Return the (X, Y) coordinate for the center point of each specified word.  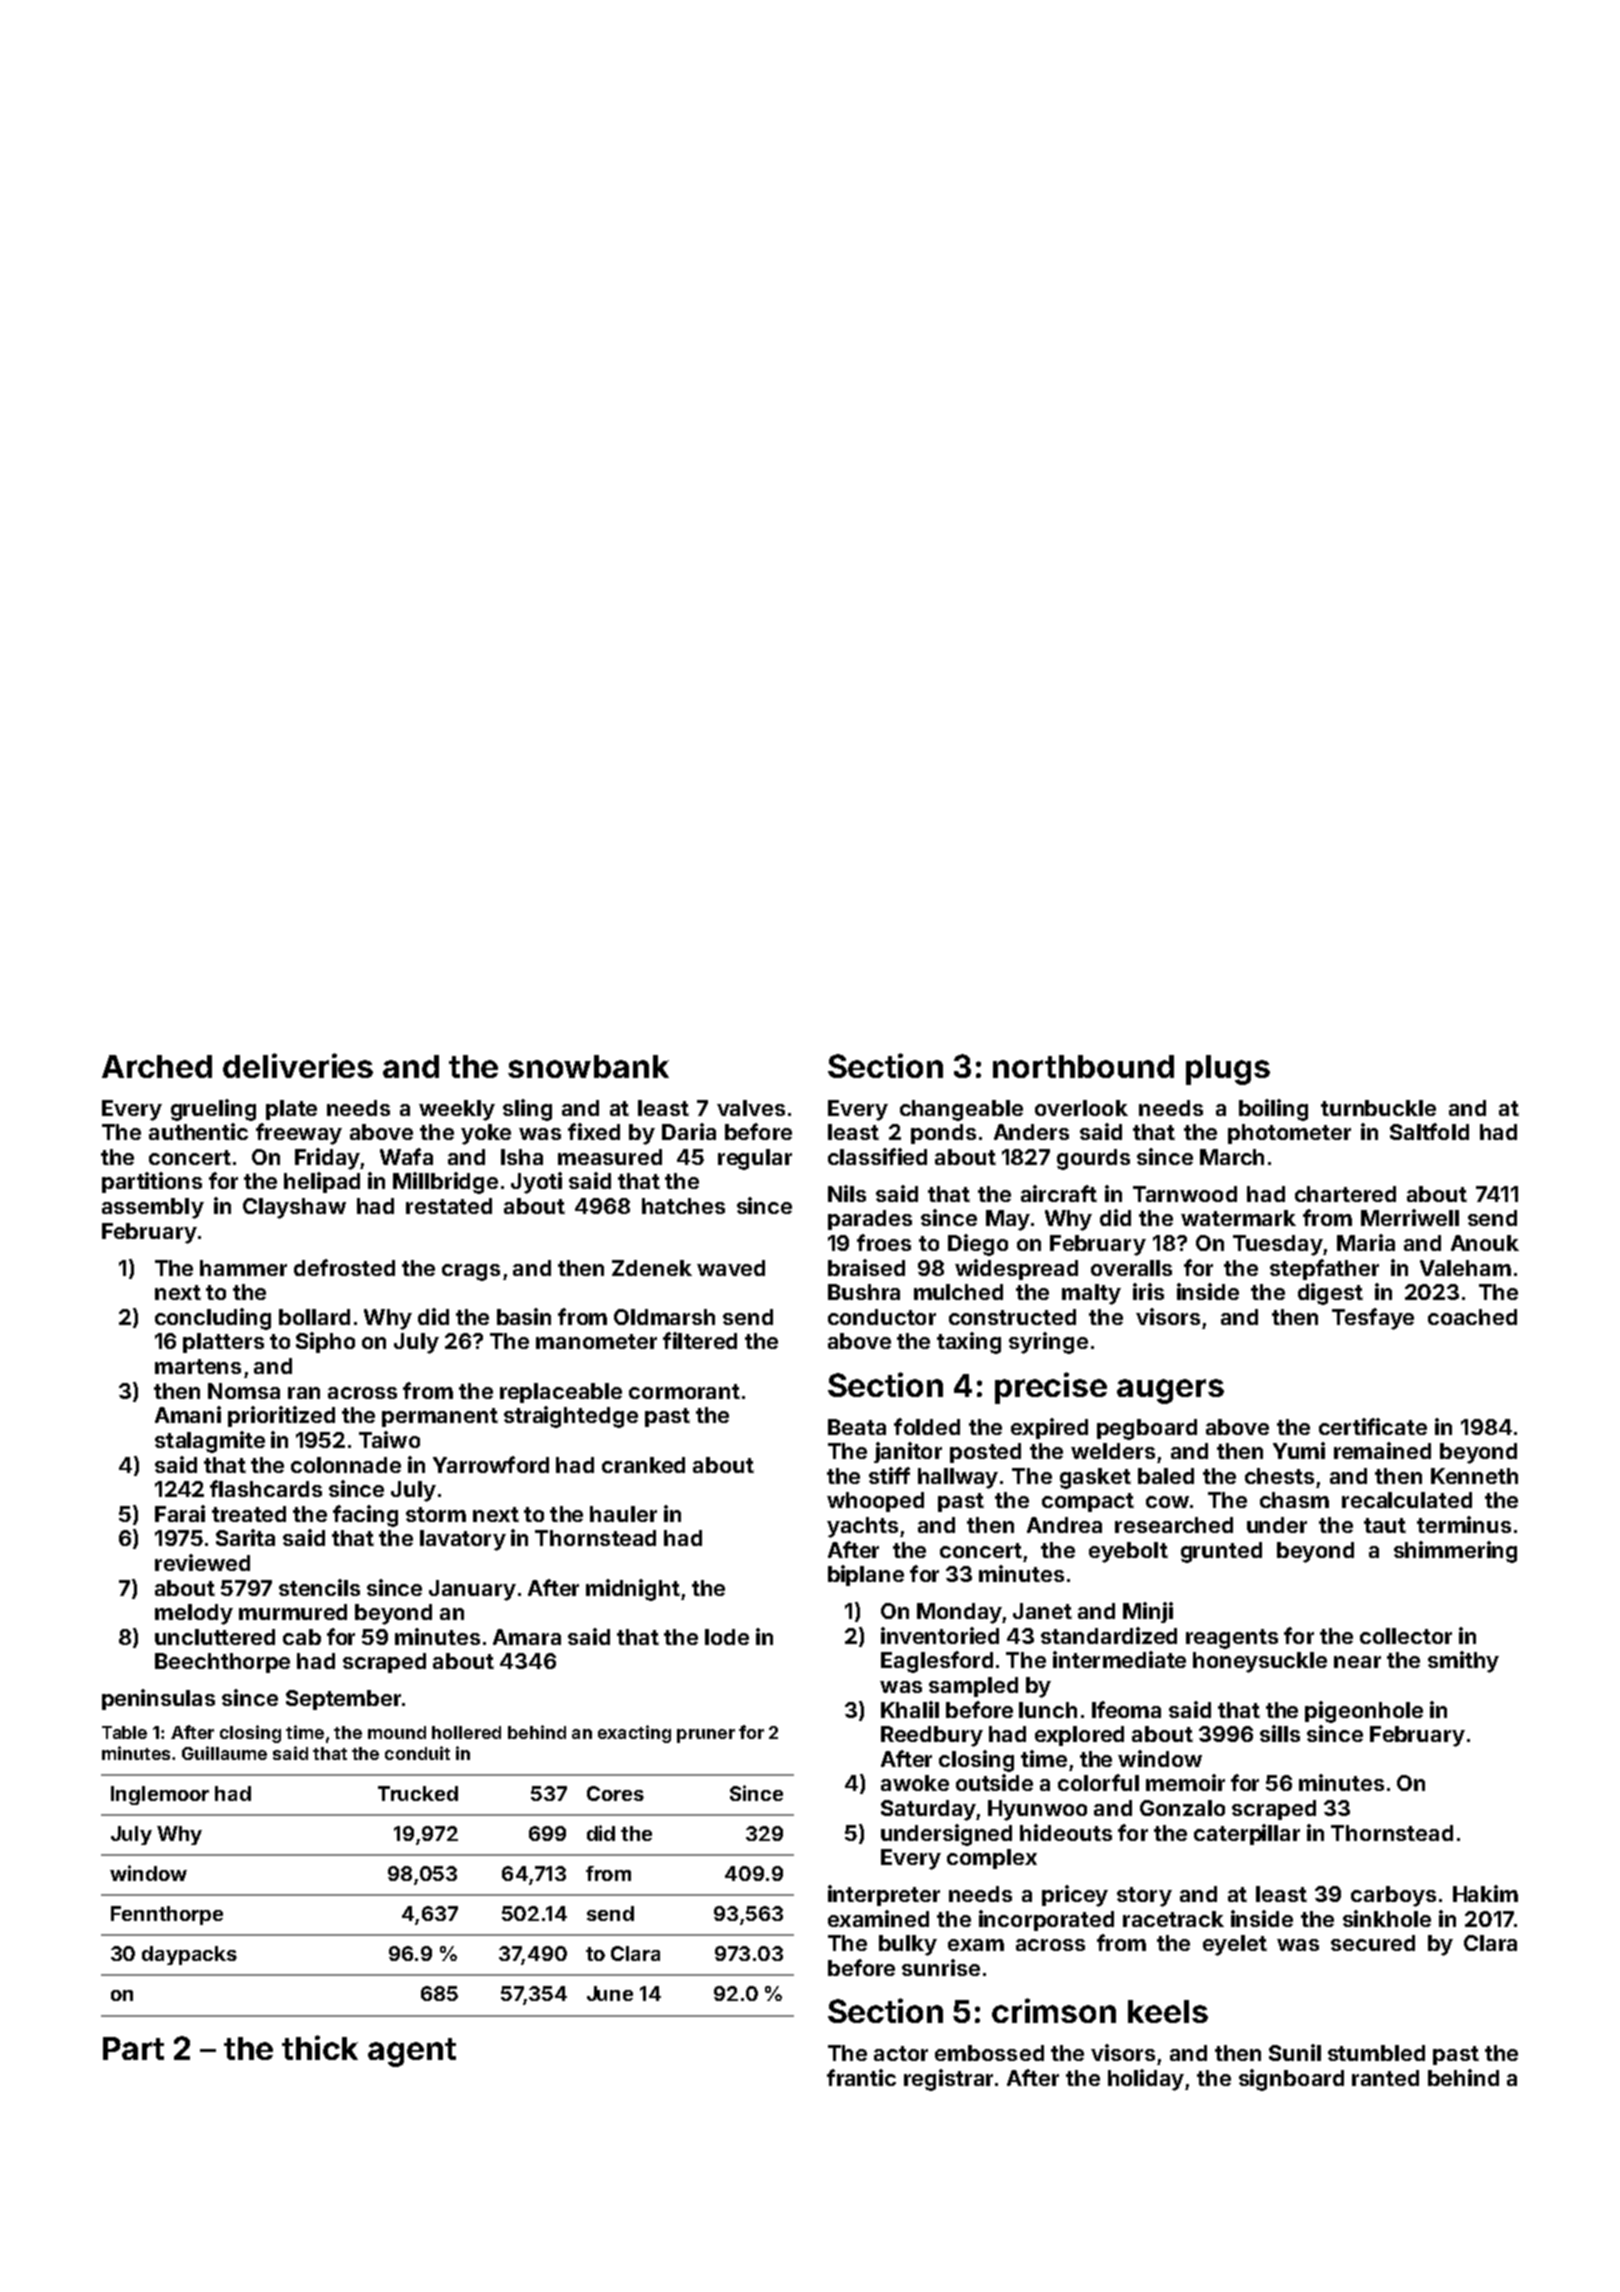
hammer (243, 1268)
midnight (633, 1590)
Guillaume (224, 1753)
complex (992, 1859)
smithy (1463, 1662)
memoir (1185, 1782)
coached (1472, 1317)
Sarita (245, 1537)
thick (320, 2047)
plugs (1228, 1070)
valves (751, 1108)
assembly (153, 1208)
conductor (882, 1317)
